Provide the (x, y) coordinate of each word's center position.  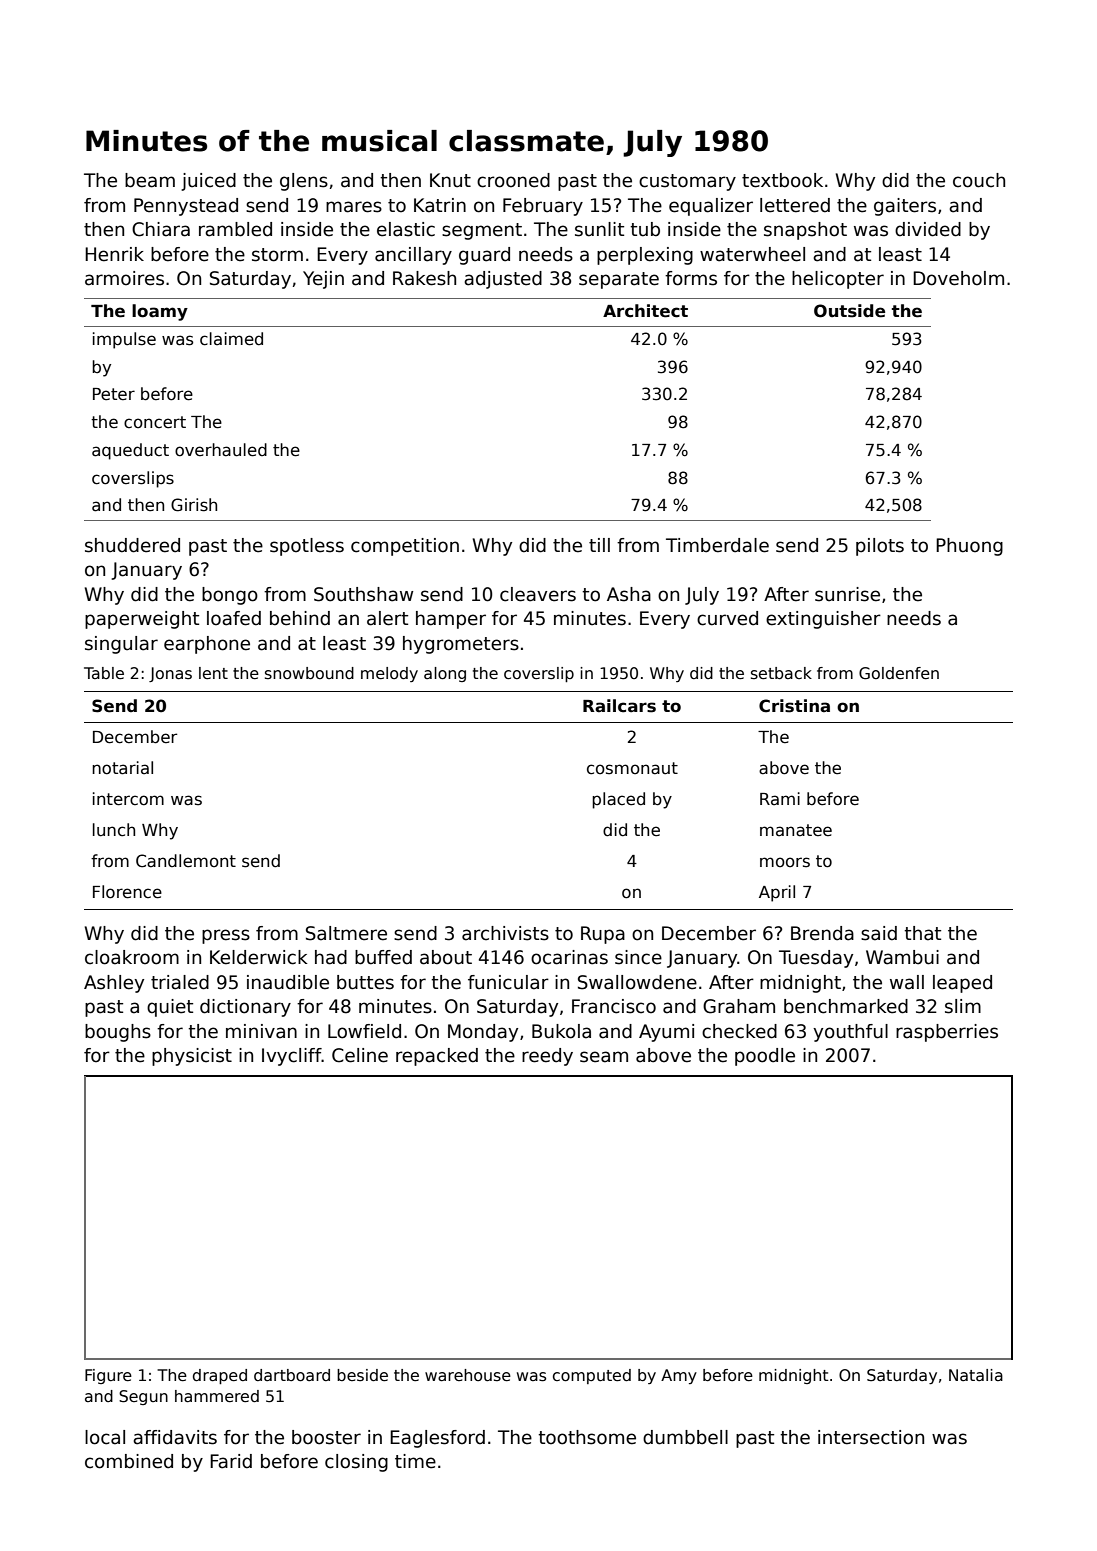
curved (727, 618)
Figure (108, 1376)
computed (592, 1376)
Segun (143, 1397)
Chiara (161, 229)
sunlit (599, 229)
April (777, 893)
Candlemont (186, 861)
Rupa (603, 935)
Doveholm (958, 278)
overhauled (221, 450)
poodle (765, 1057)
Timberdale (717, 545)
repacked (437, 1057)
